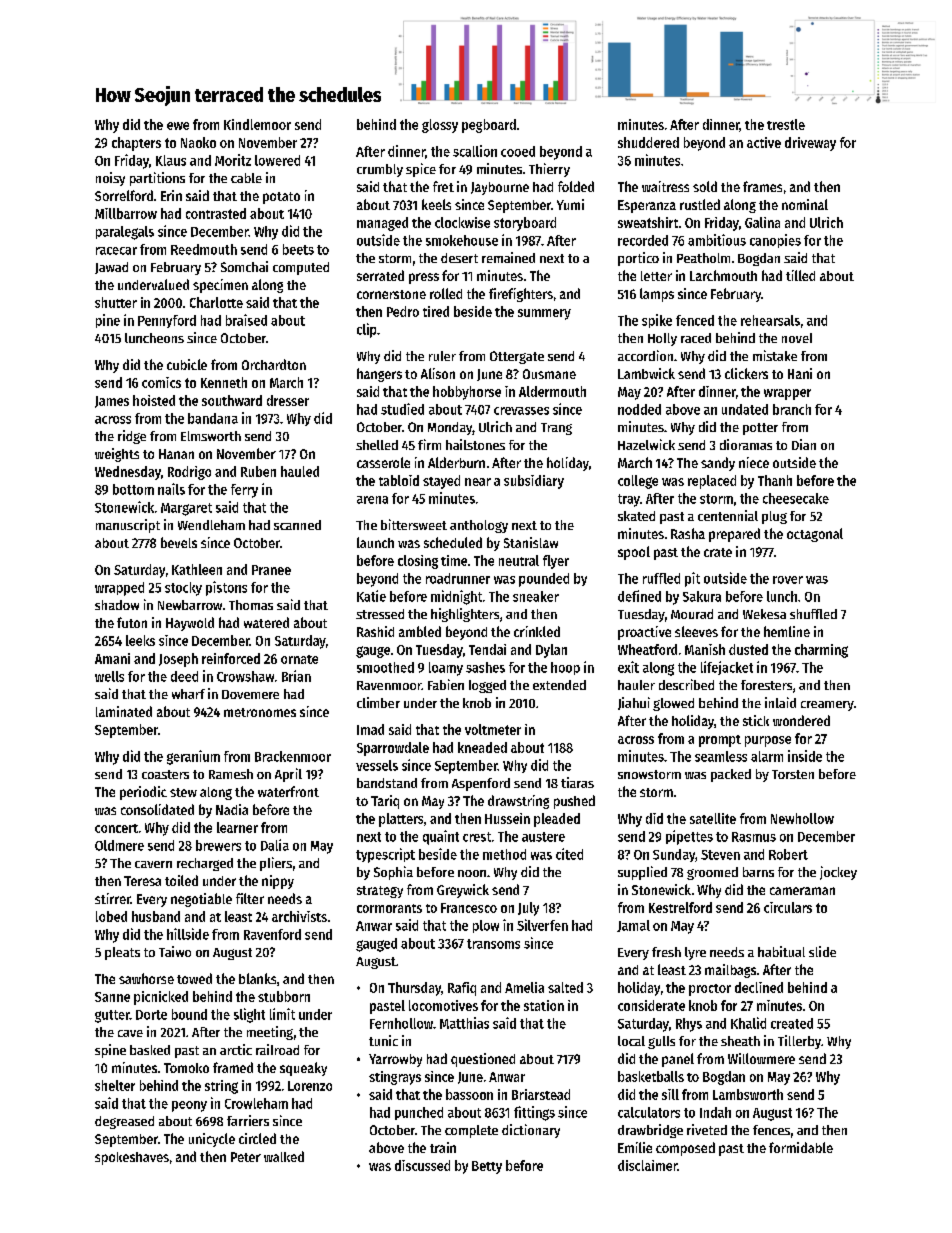 The width and height of the image is (952, 1233). I want to click on Crowleham, so click(256, 1103).
